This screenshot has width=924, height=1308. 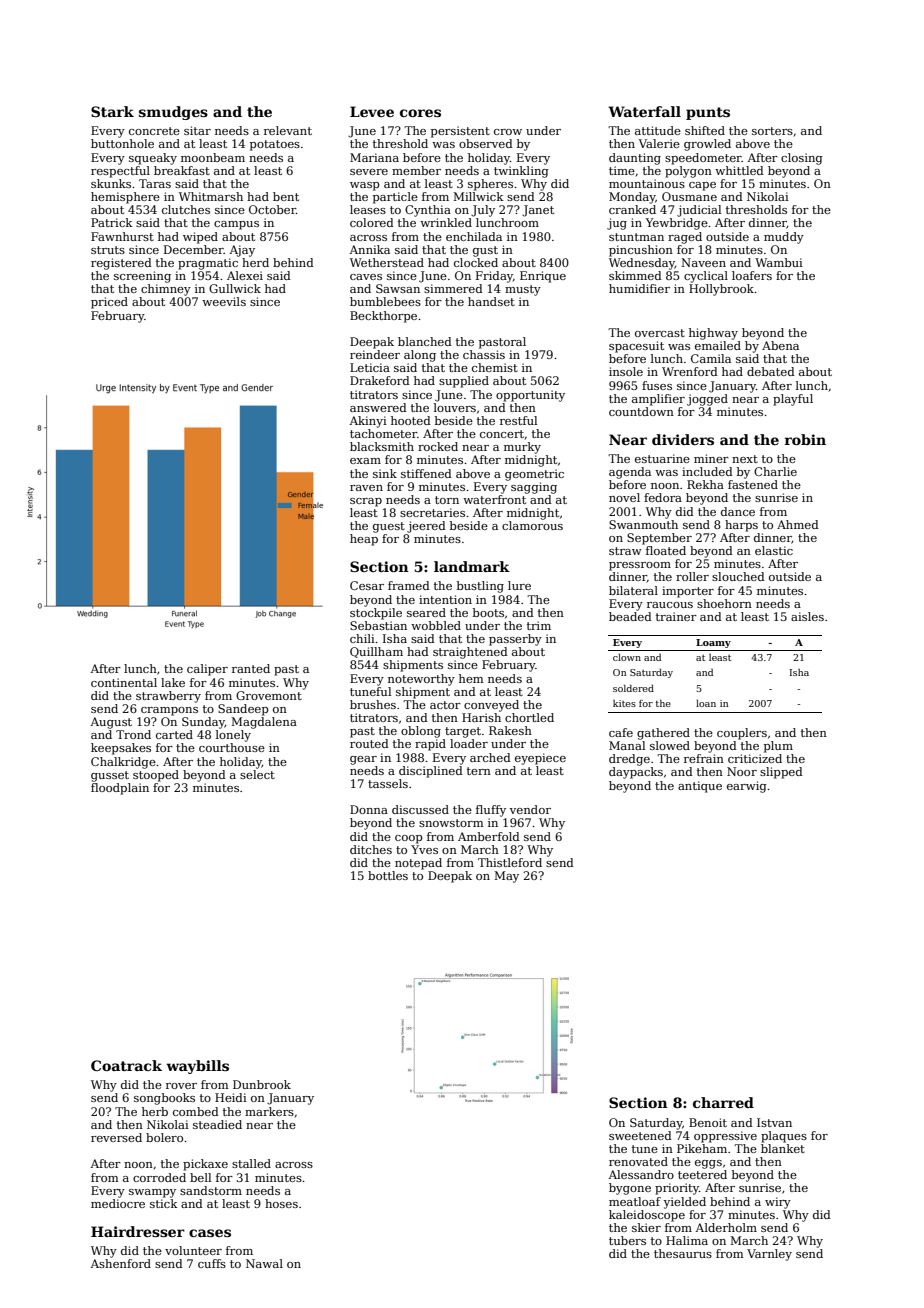 What do you see at coordinates (366, 488) in the screenshot?
I see `raven` at bounding box center [366, 488].
